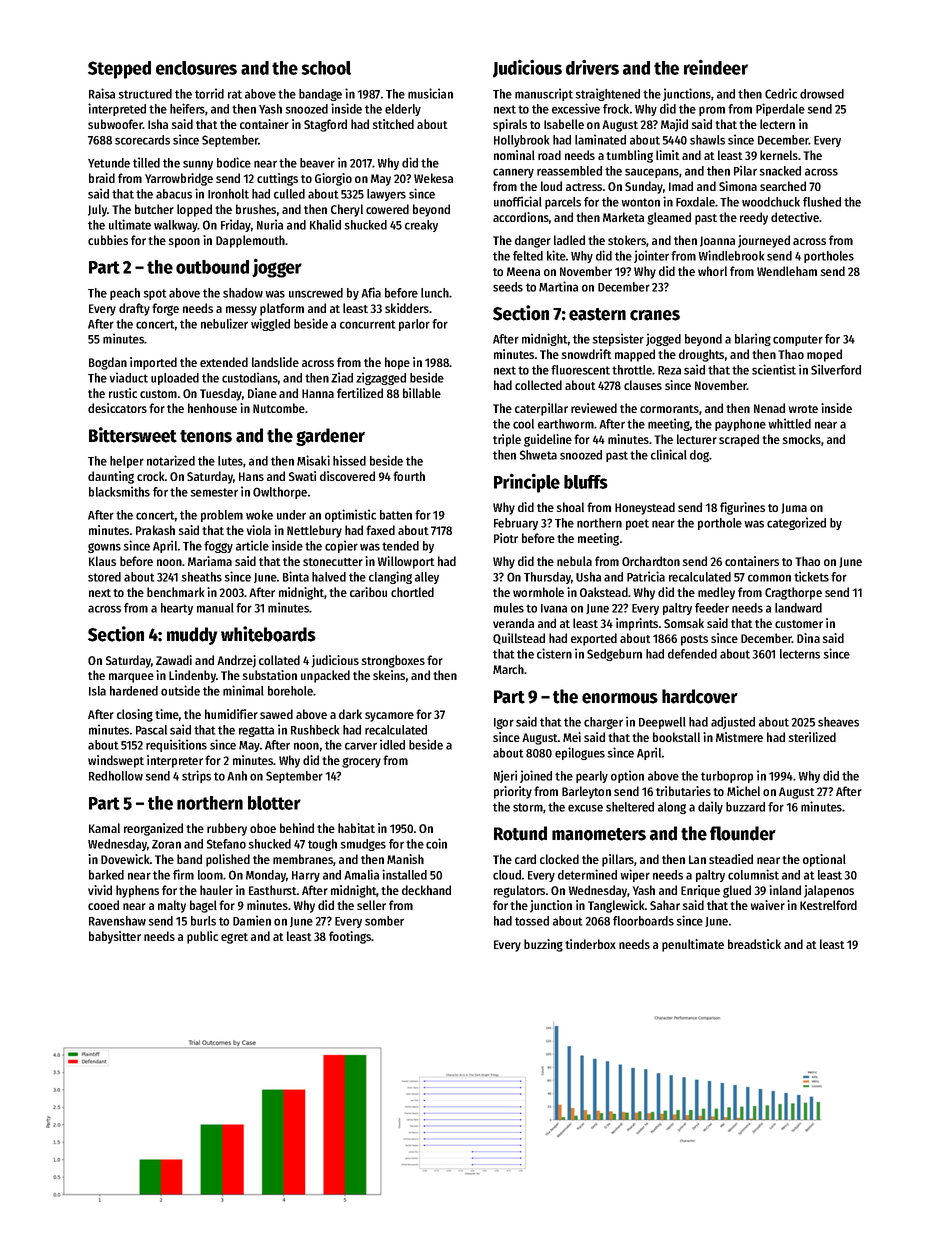 The width and height of the screenshot is (952, 1233). What do you see at coordinates (393, 124) in the screenshot?
I see `stitched` at bounding box center [393, 124].
